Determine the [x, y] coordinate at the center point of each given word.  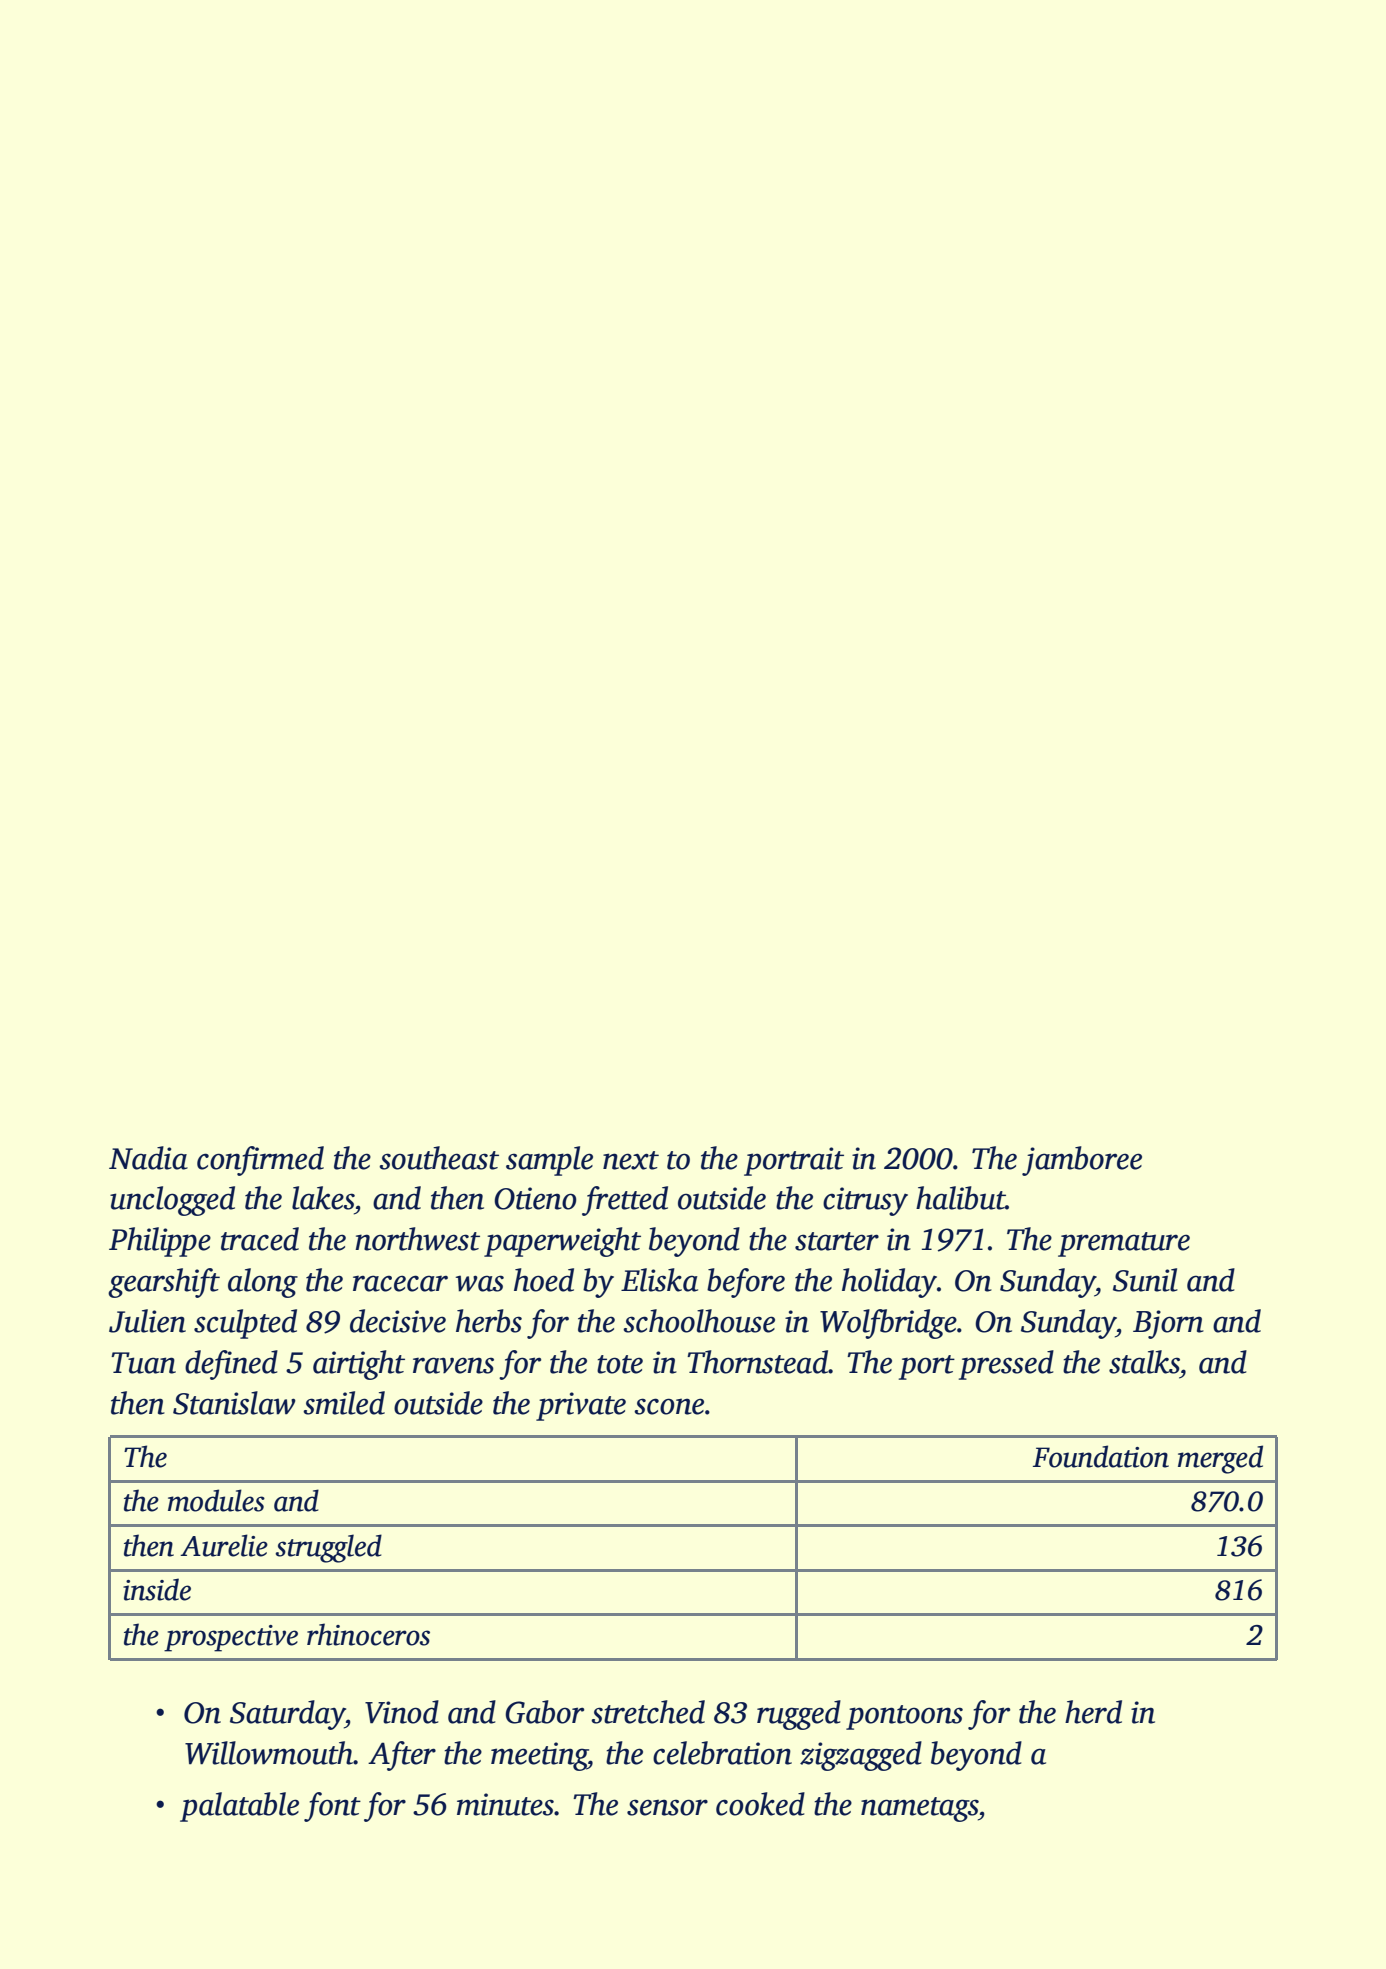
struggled [328, 1548]
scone [669, 1406]
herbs [489, 1321]
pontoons [904, 1717]
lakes [323, 1198]
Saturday [287, 1715]
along [263, 1283]
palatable [239, 1807]
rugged [799, 1715]
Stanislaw [234, 1403]
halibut [961, 1198]
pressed [1006, 1365]
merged [1220, 1459]
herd [1093, 1712]
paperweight [562, 1242]
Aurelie [224, 1545]
